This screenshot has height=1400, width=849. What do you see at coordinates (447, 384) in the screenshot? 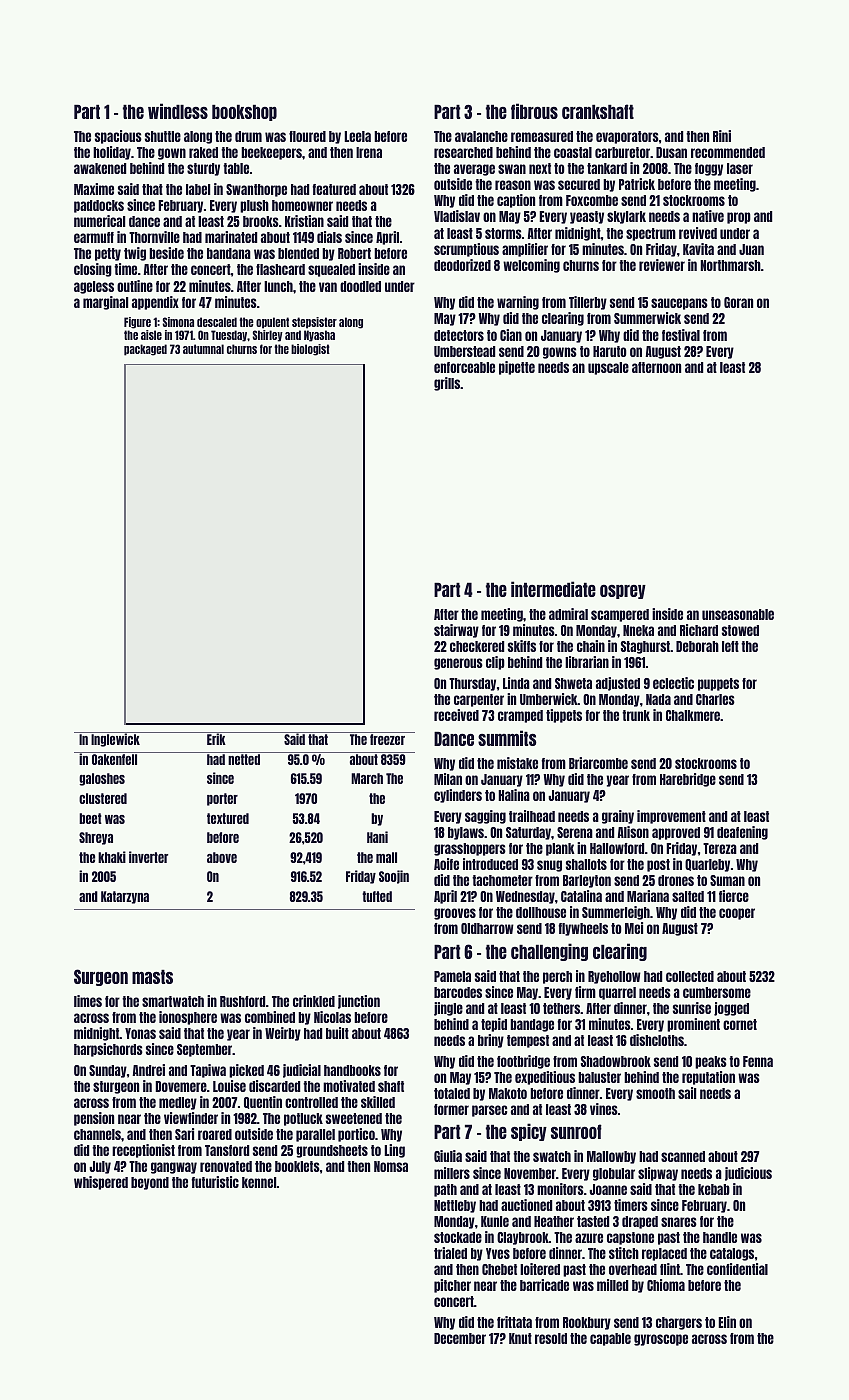
I see `grills` at bounding box center [447, 384].
